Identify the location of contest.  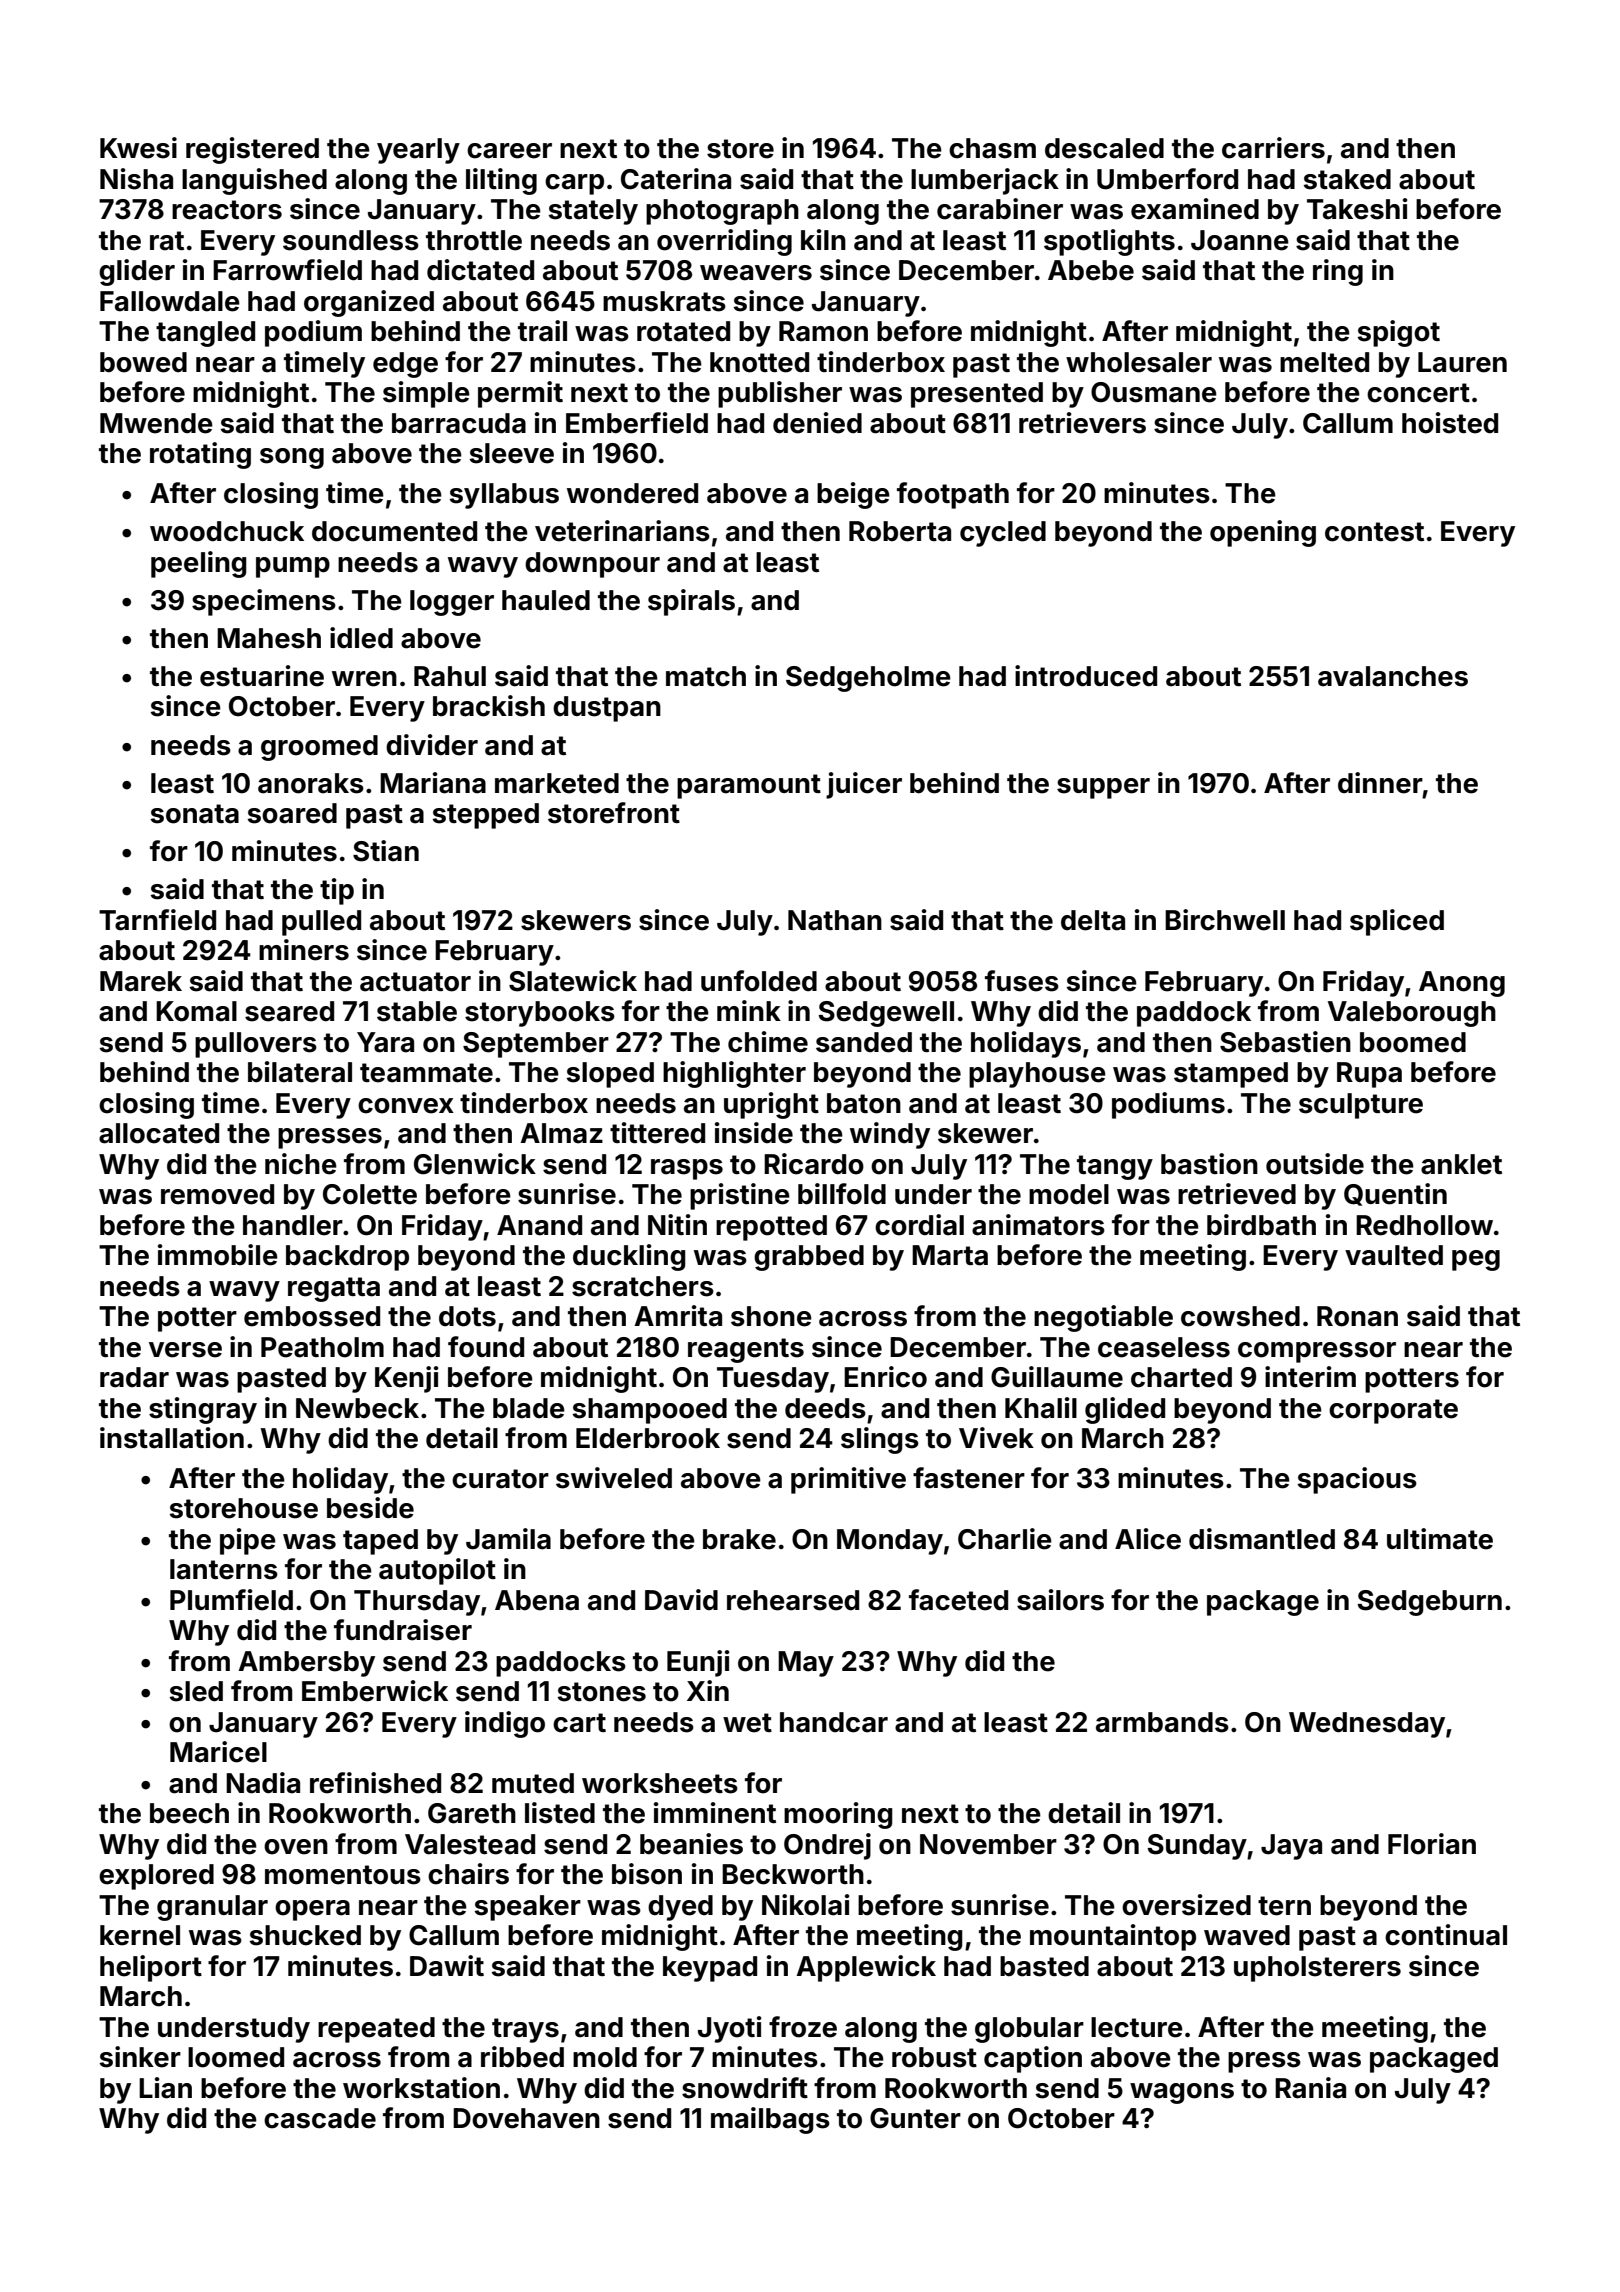
(1374, 532).
